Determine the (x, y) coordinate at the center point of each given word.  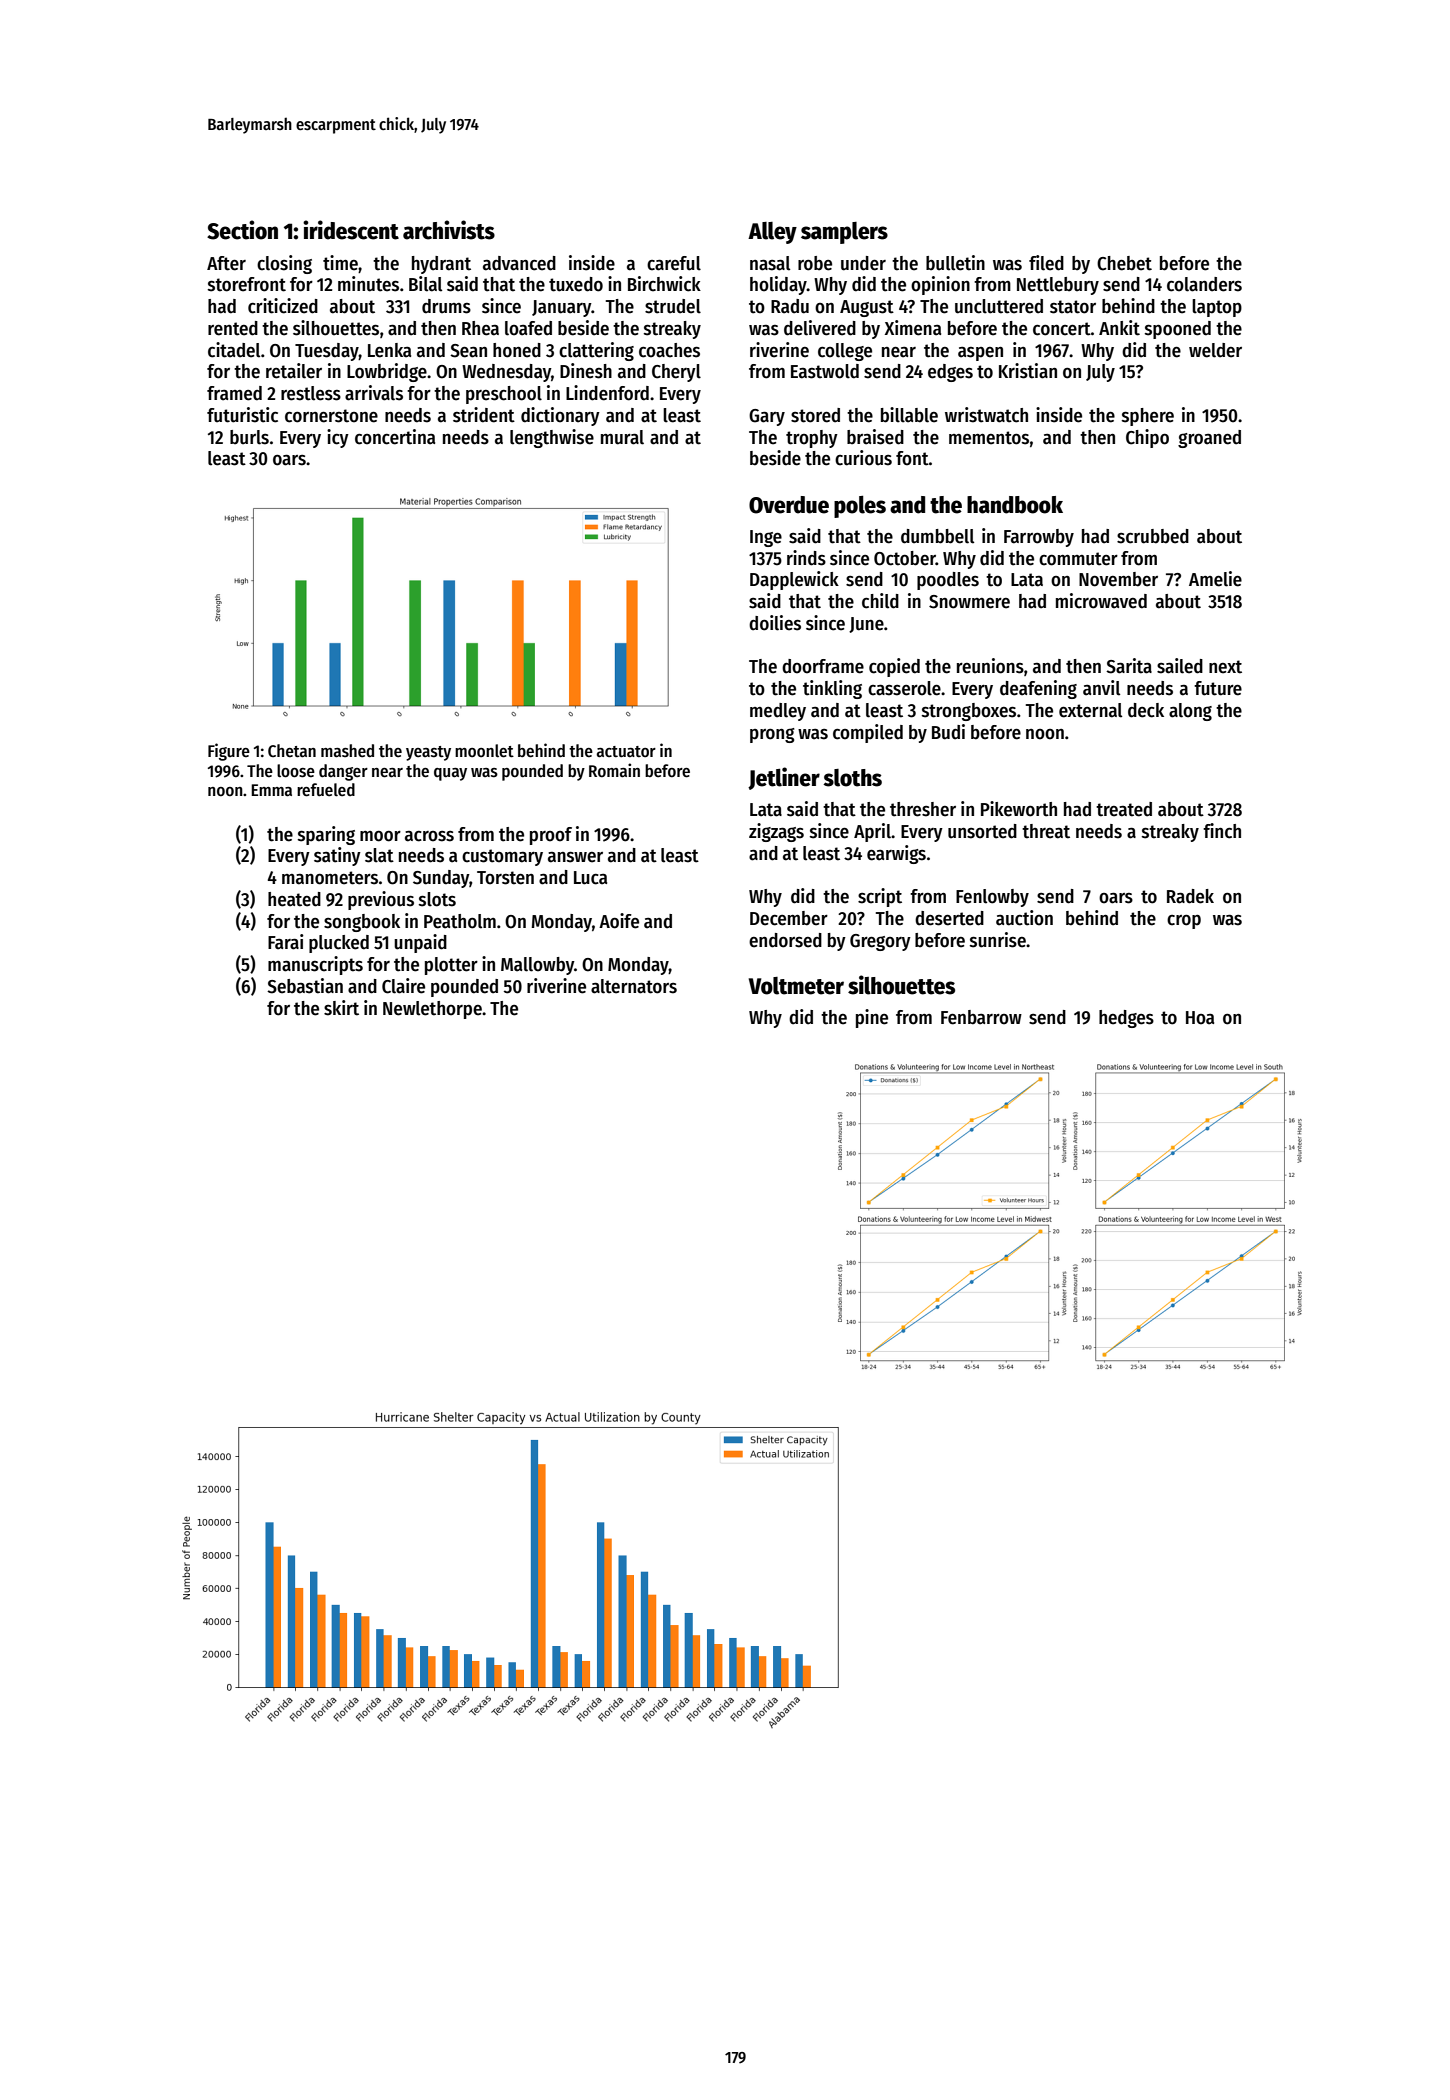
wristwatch (986, 415)
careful (674, 263)
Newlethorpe (432, 1010)
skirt (341, 1008)
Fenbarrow (981, 1017)
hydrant (441, 265)
